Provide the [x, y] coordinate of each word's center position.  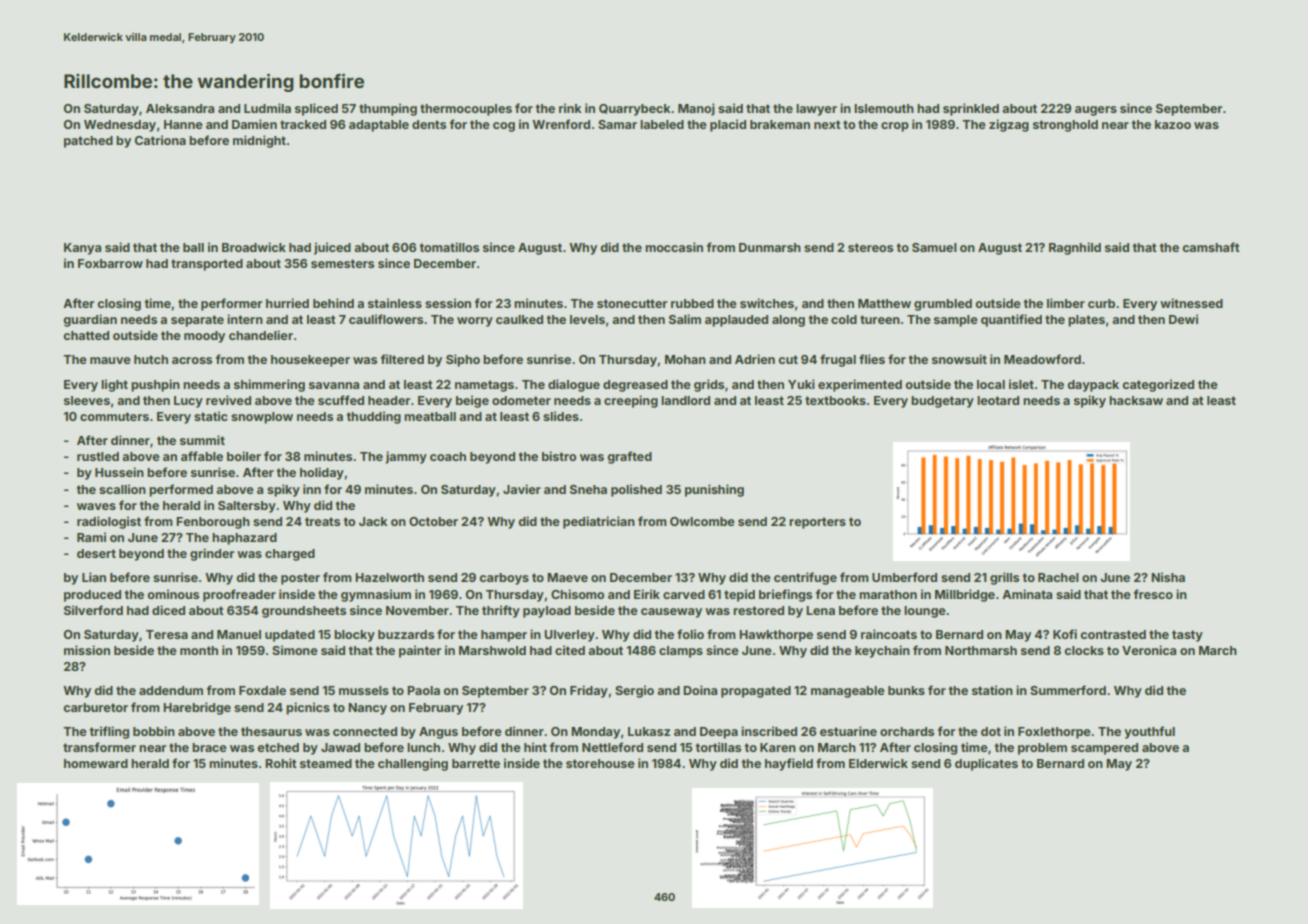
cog [504, 127]
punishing [714, 490]
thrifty [501, 611]
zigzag [1009, 125]
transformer [99, 747]
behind [333, 303]
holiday [322, 473]
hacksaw [1136, 400]
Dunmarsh [770, 247]
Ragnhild [1075, 248]
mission [87, 650]
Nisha [1168, 577]
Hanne [183, 124]
